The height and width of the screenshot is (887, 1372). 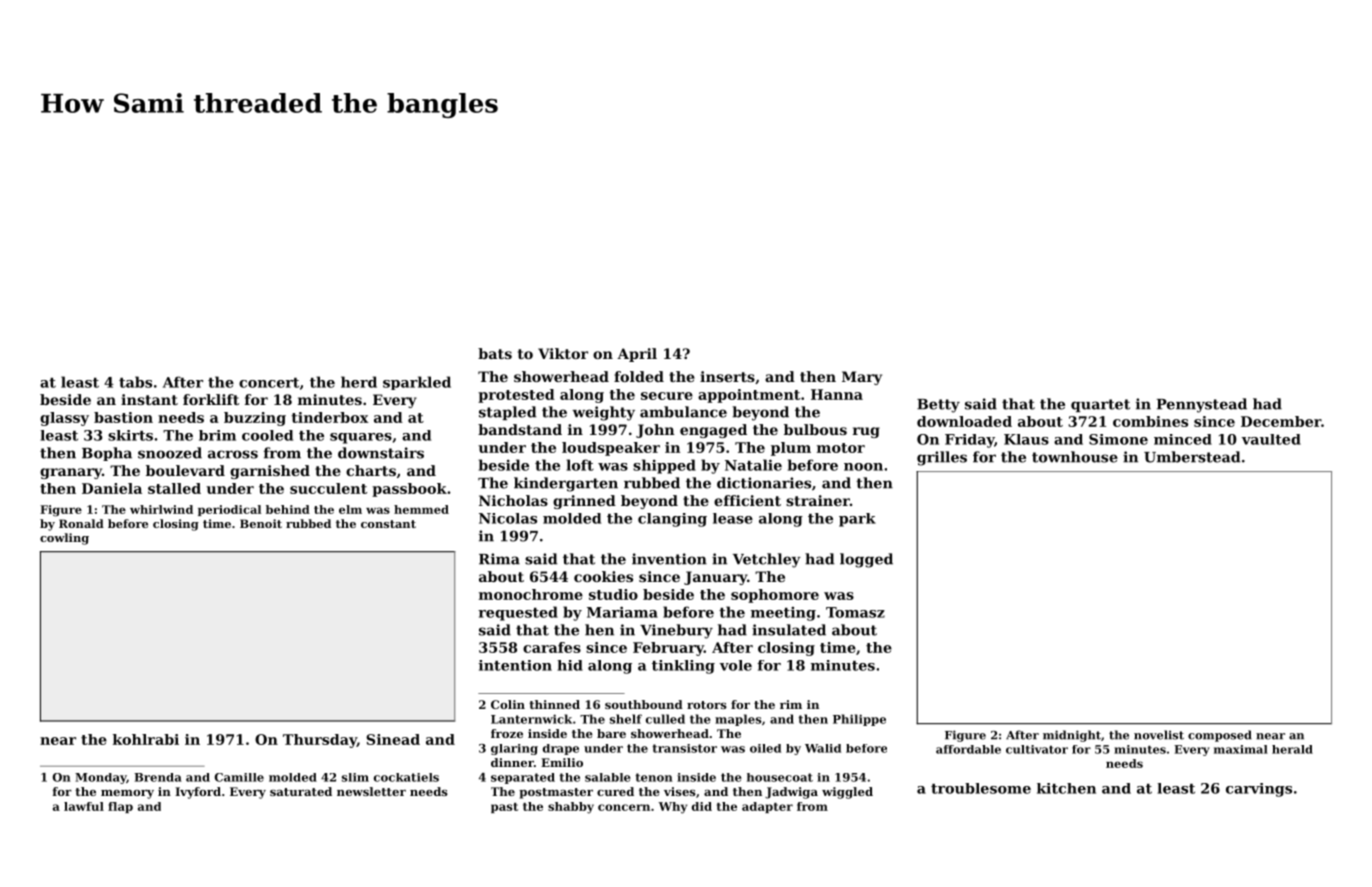 I want to click on April, so click(x=637, y=355).
